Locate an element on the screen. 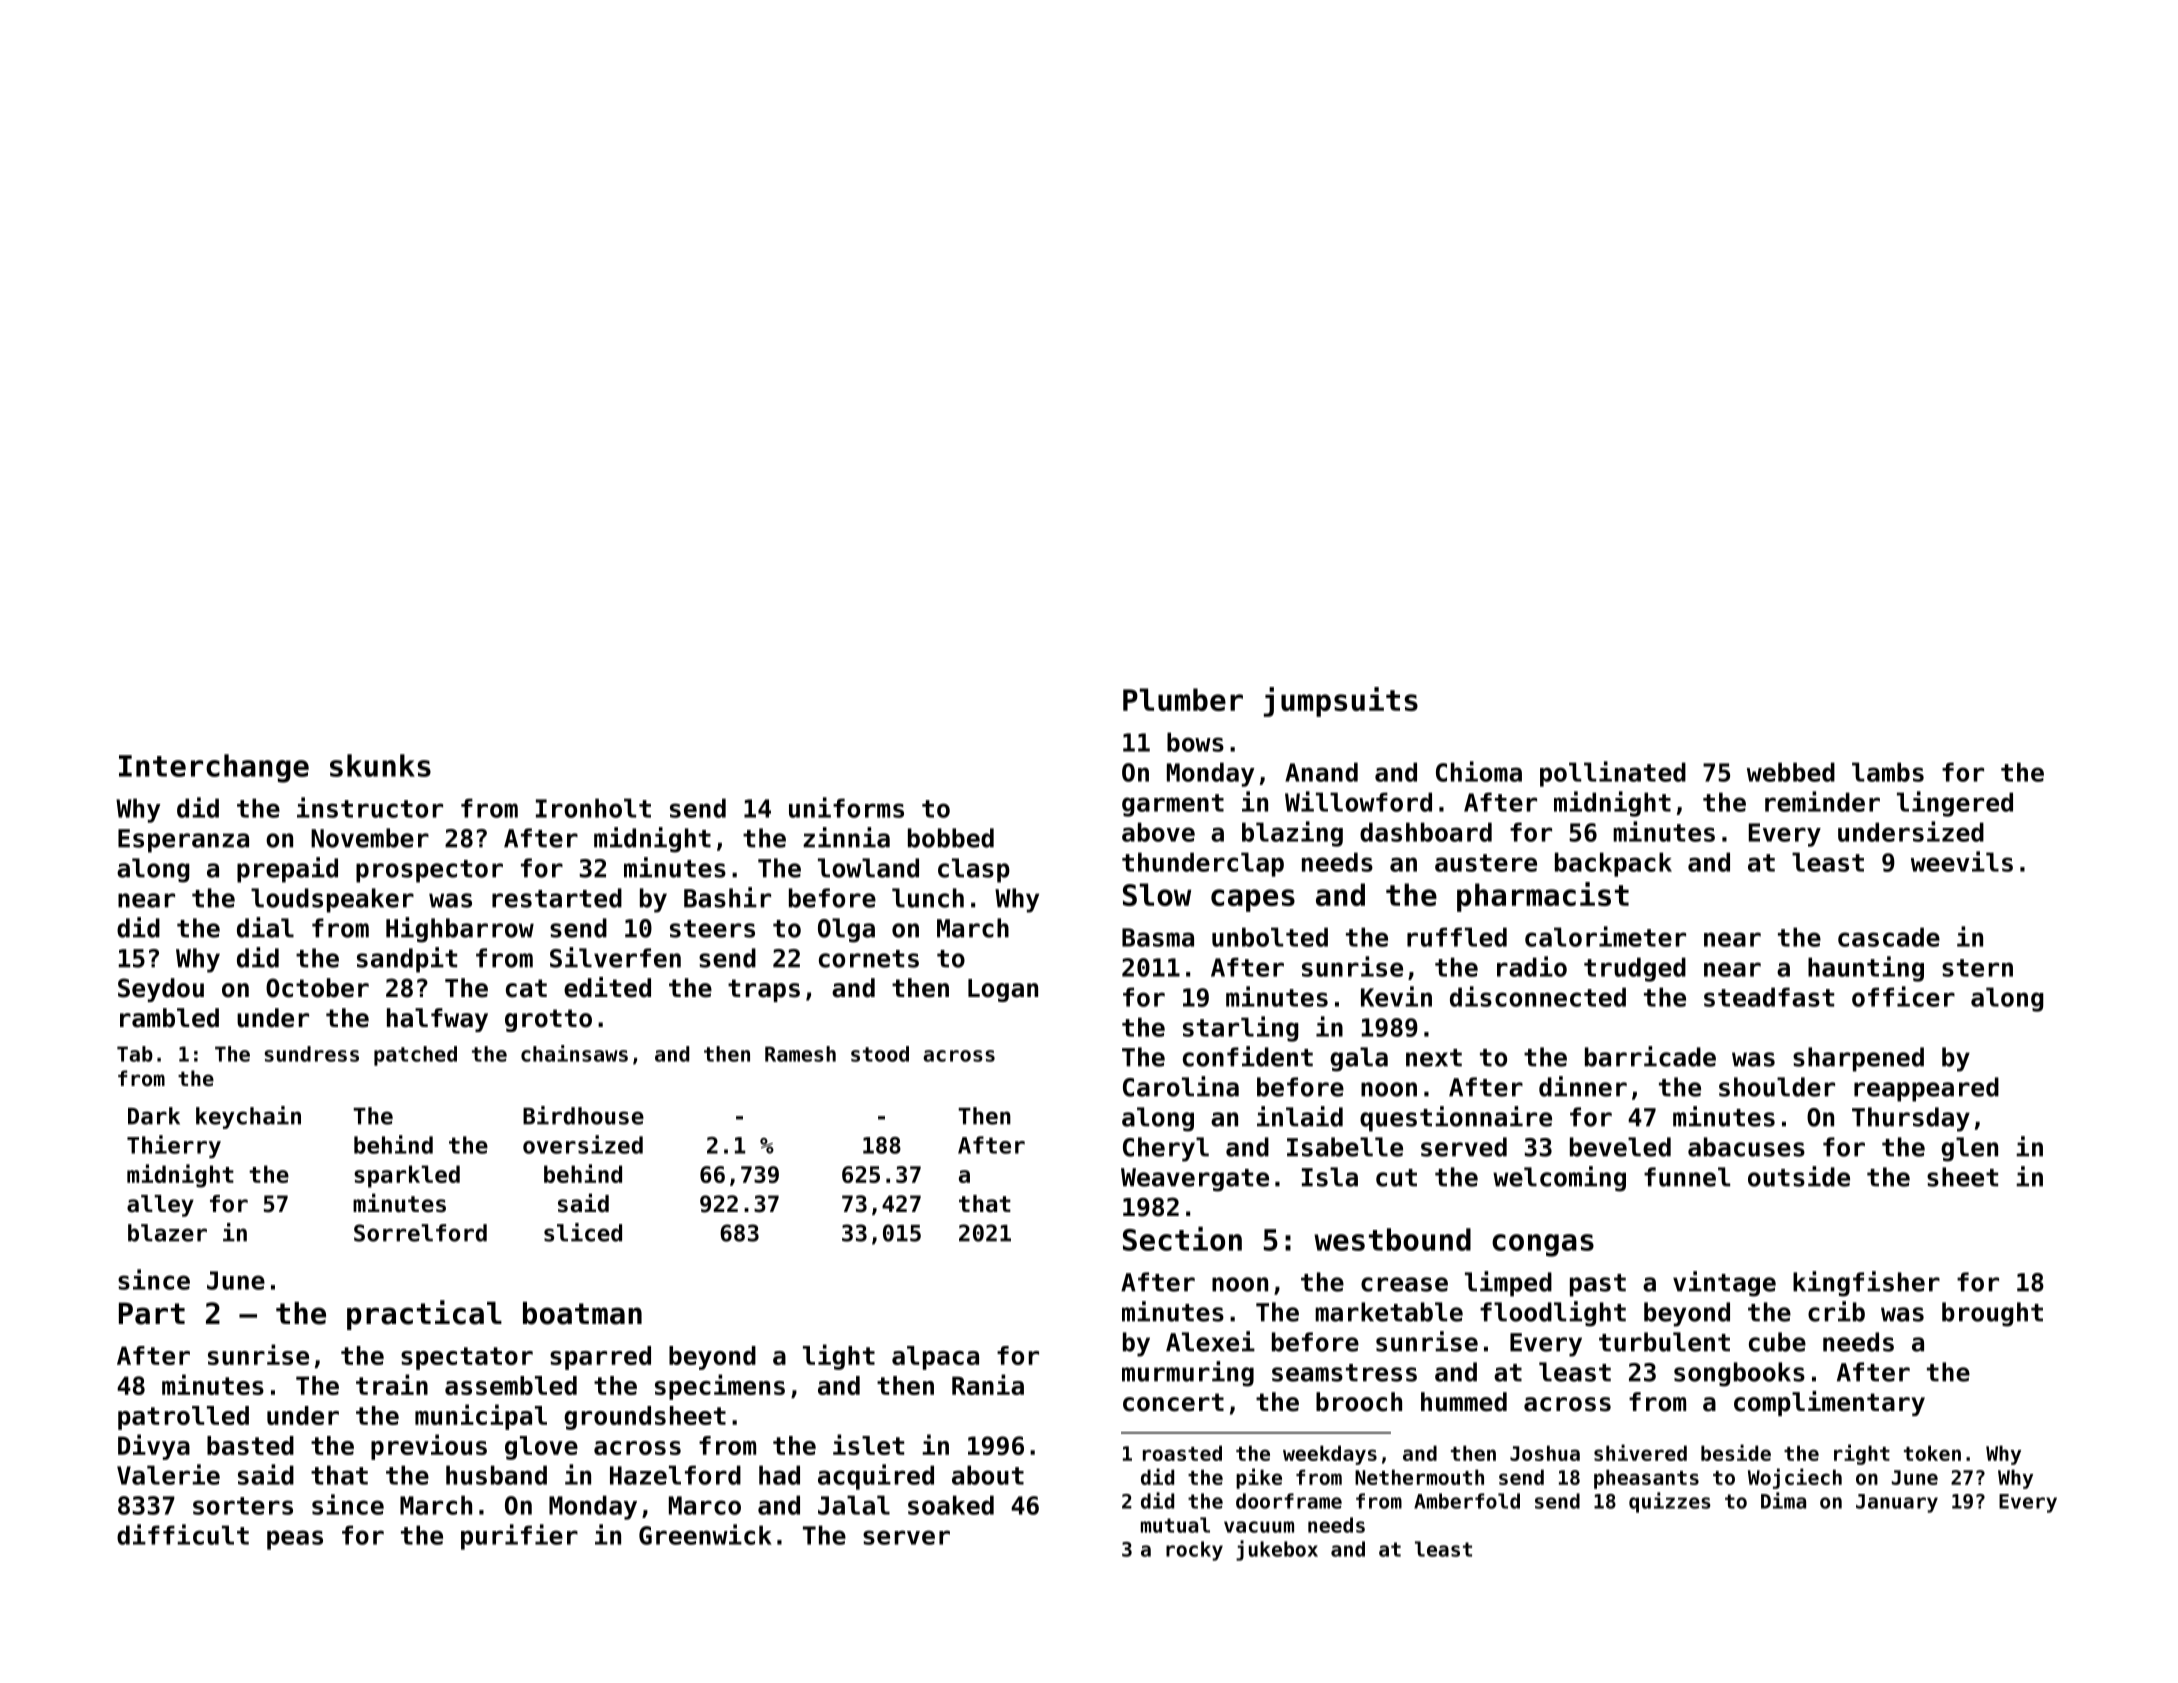  Interchange is located at coordinates (214, 768).
